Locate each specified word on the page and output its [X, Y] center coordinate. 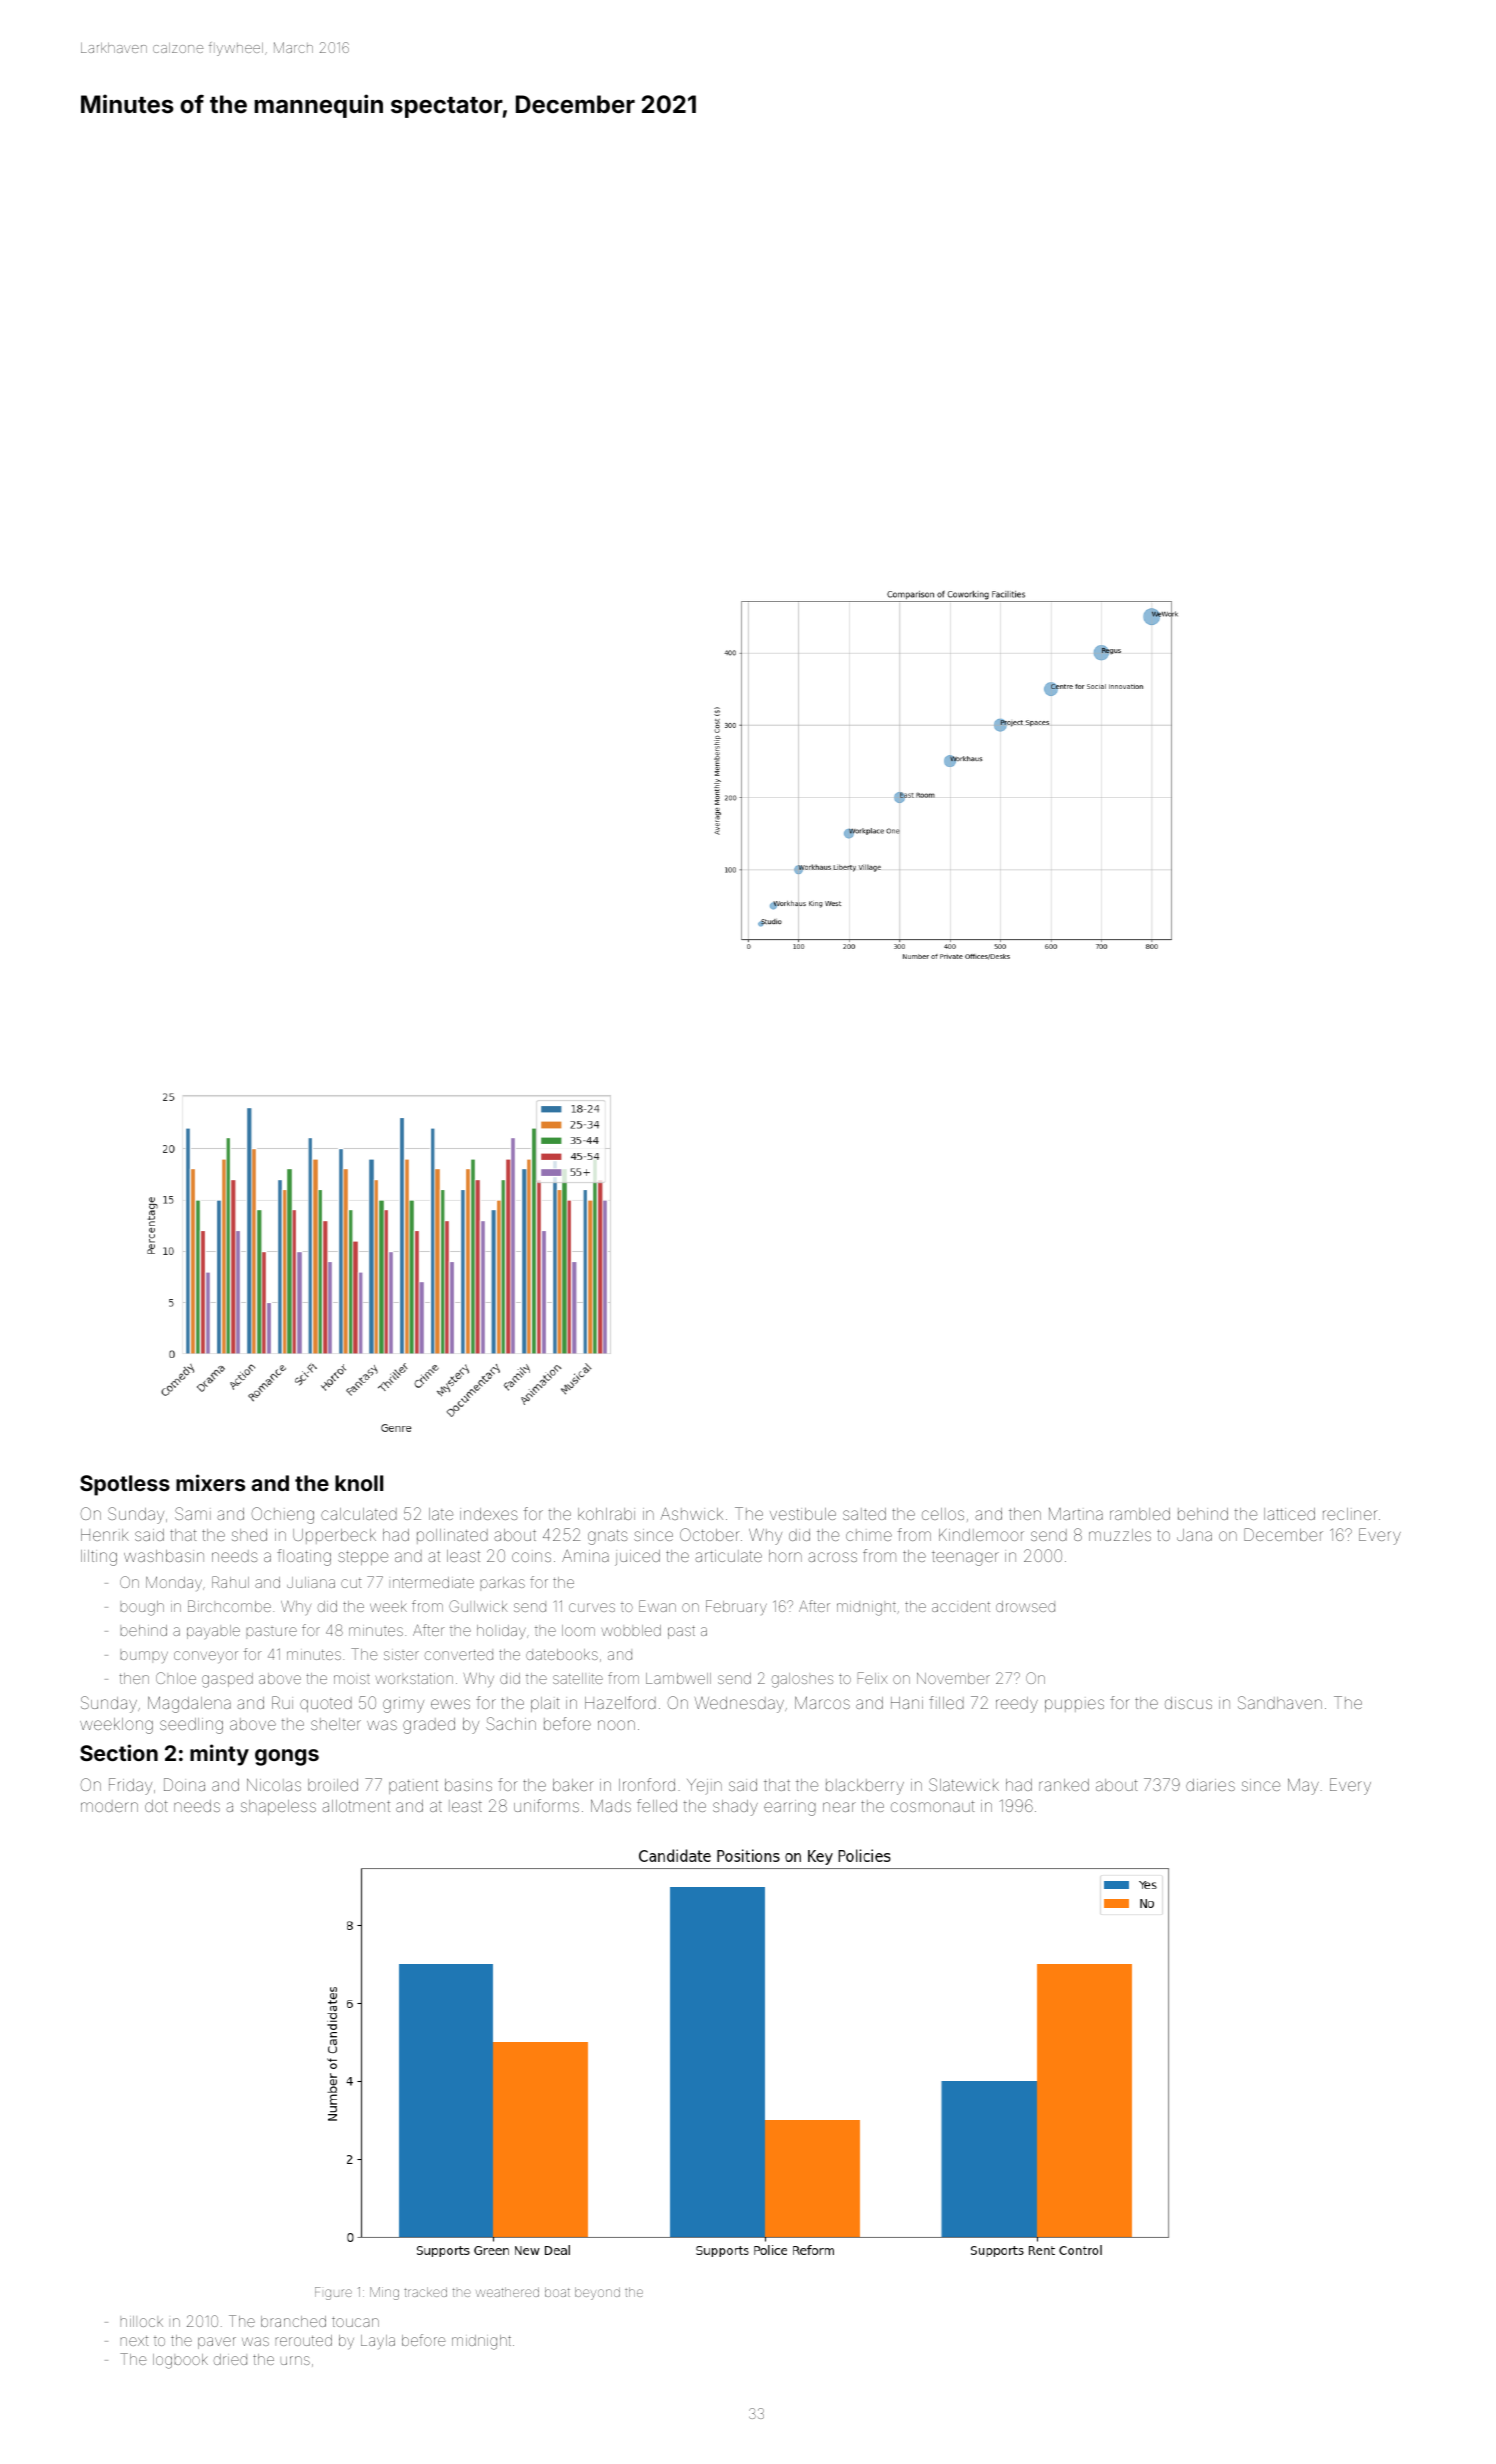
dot [156, 1806]
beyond [597, 2293]
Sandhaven [1280, 1702]
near [839, 1807]
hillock [142, 2321]
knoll [359, 1483]
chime [869, 1535]
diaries [1210, 1785]
